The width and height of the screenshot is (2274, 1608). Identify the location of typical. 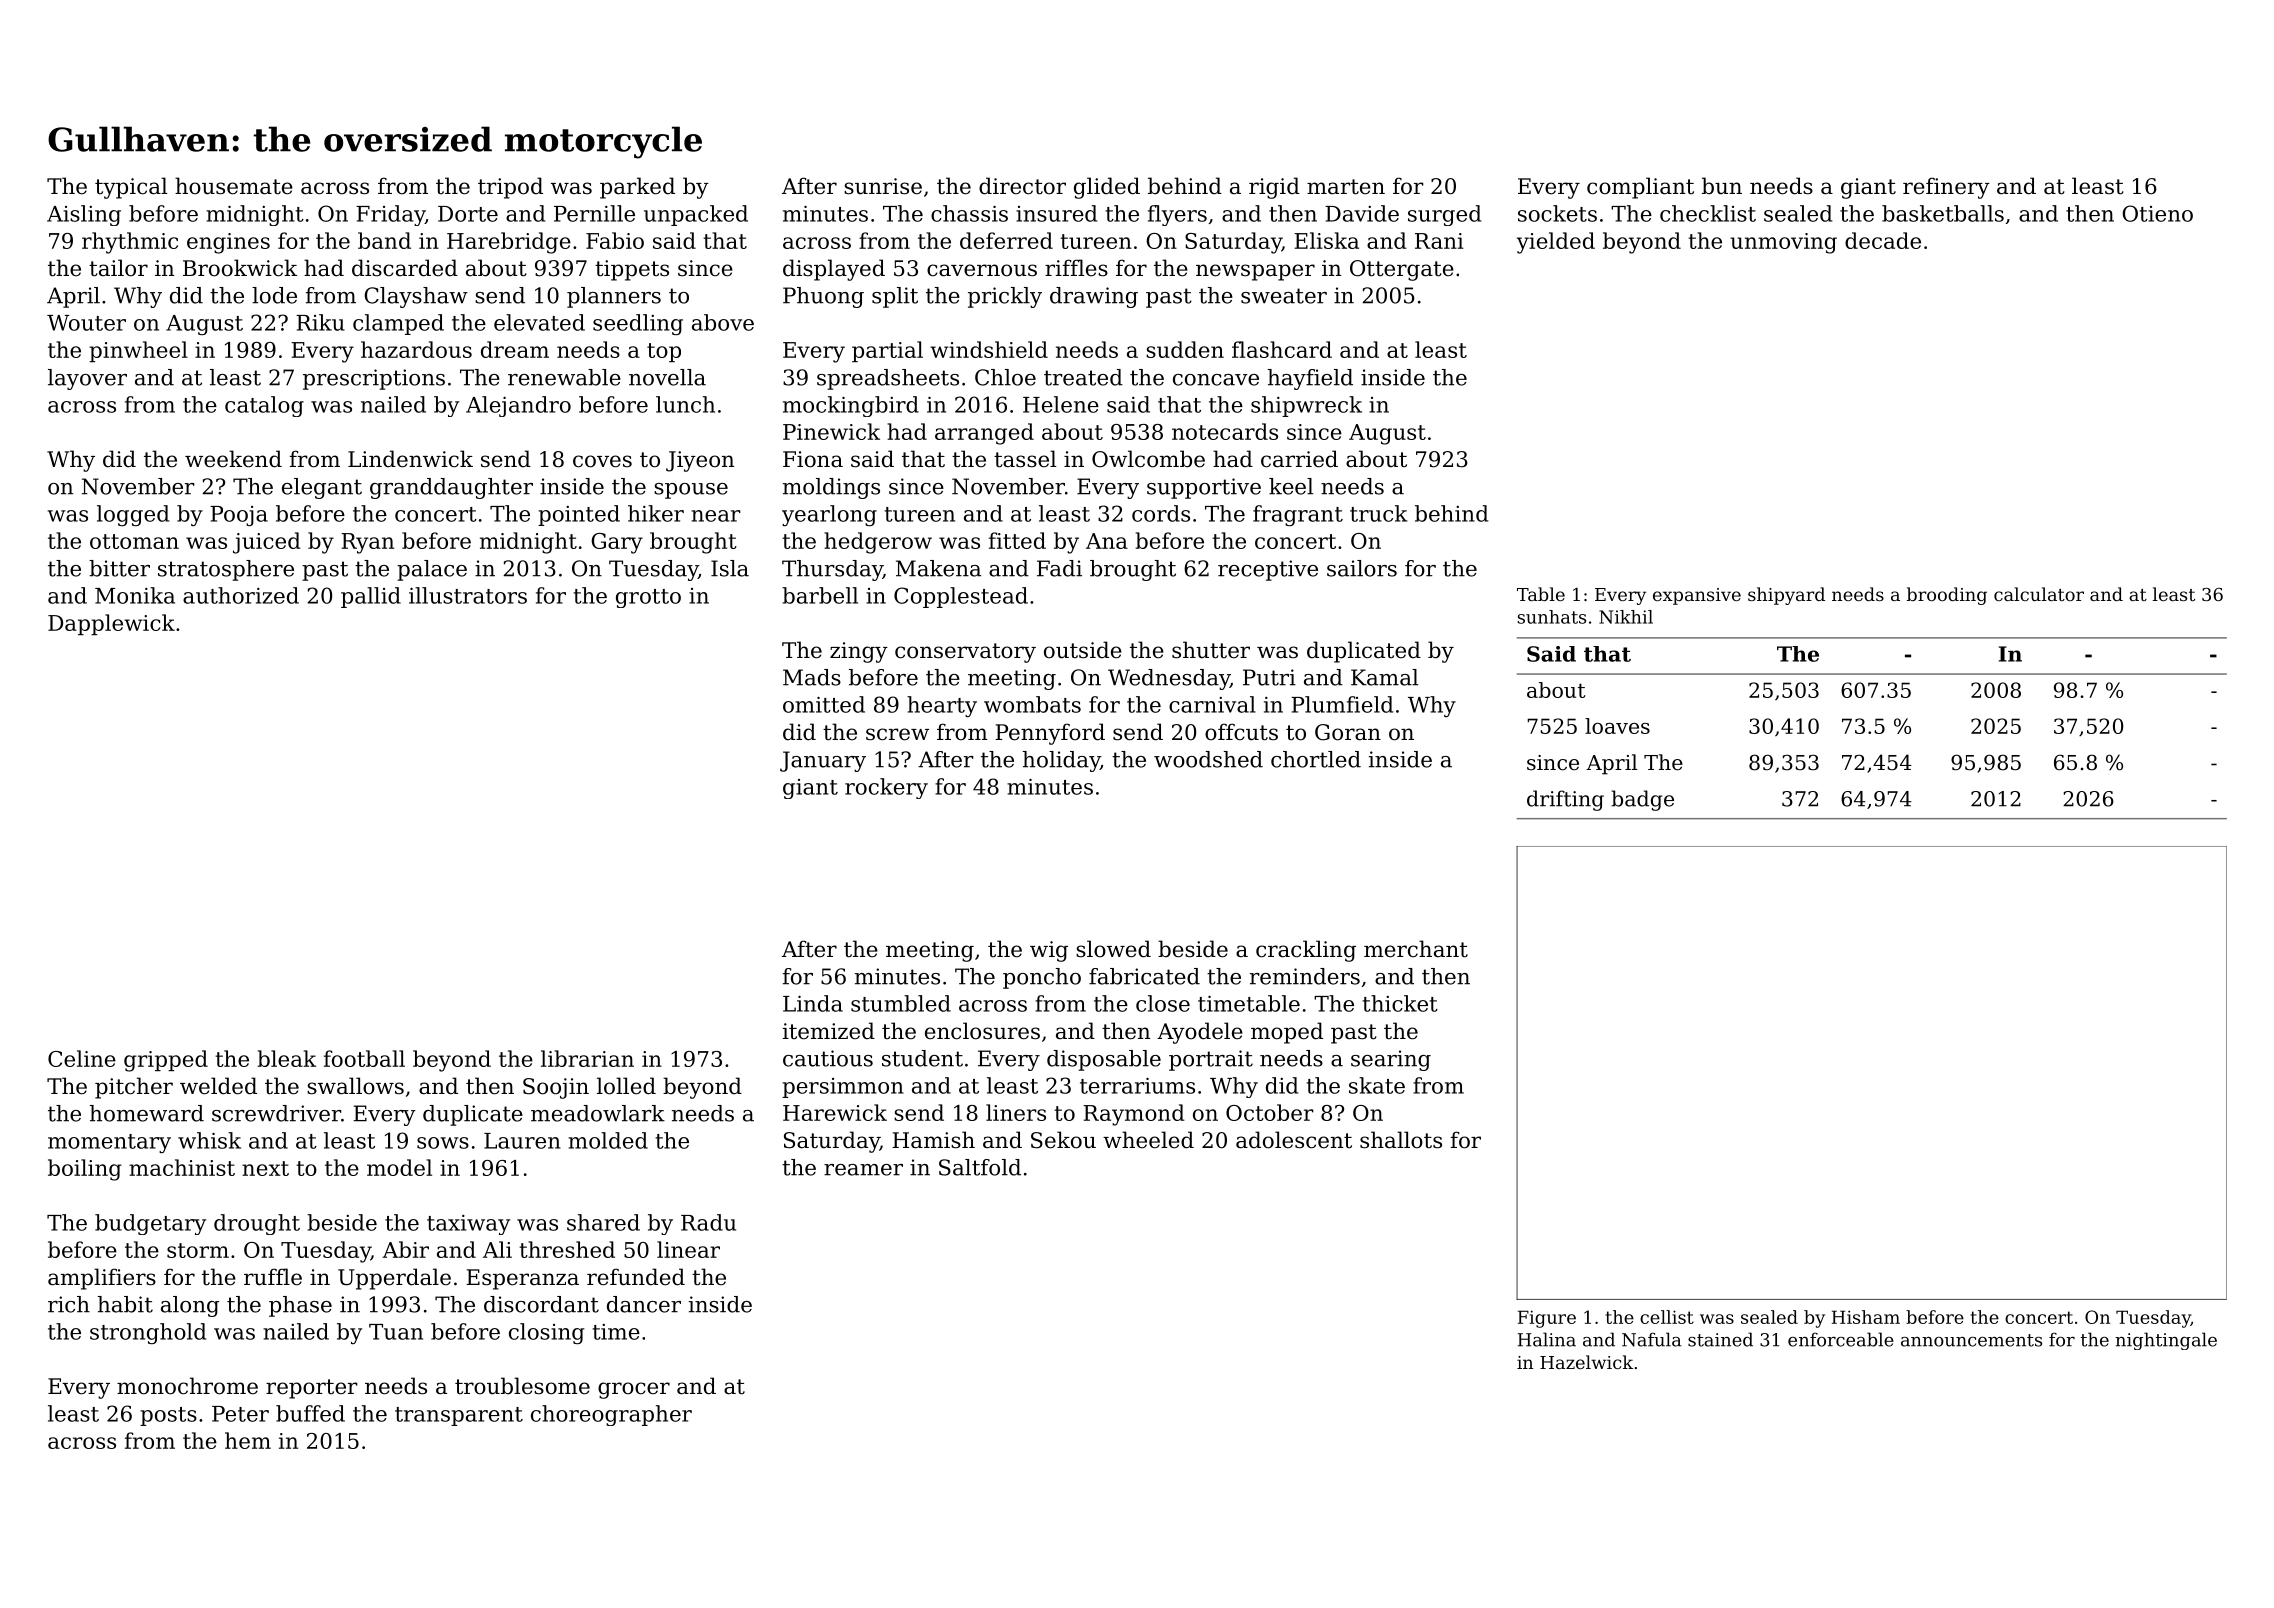
(131, 188).
